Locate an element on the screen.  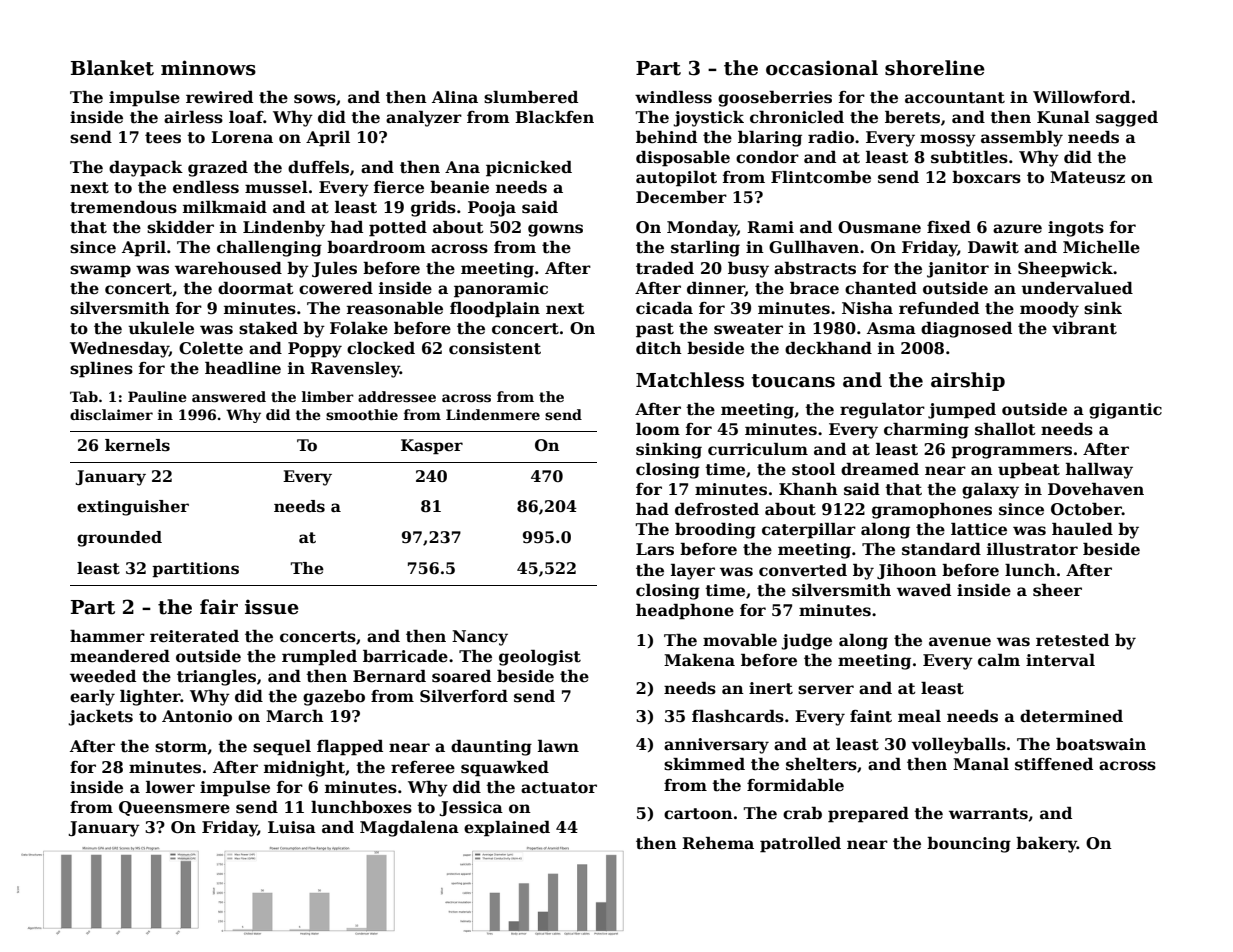
retested is located at coordinates (1072, 640).
